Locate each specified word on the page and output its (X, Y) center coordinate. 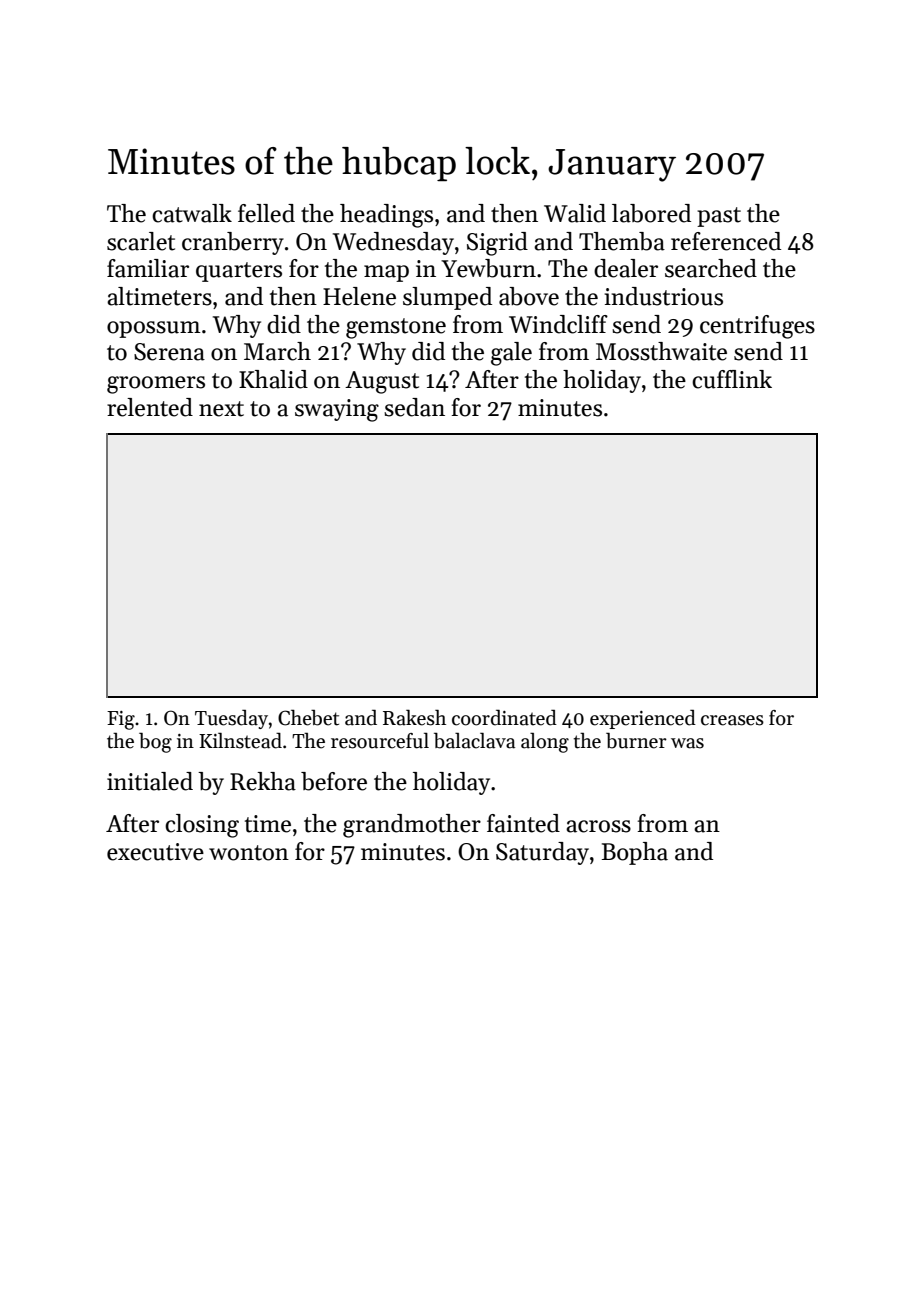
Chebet (308, 717)
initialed (150, 781)
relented (150, 407)
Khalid (273, 379)
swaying (337, 410)
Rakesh (414, 717)
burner (636, 740)
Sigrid (497, 244)
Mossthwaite (661, 351)
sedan (414, 407)
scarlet (141, 241)
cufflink (732, 379)
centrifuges (757, 327)
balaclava (474, 740)
